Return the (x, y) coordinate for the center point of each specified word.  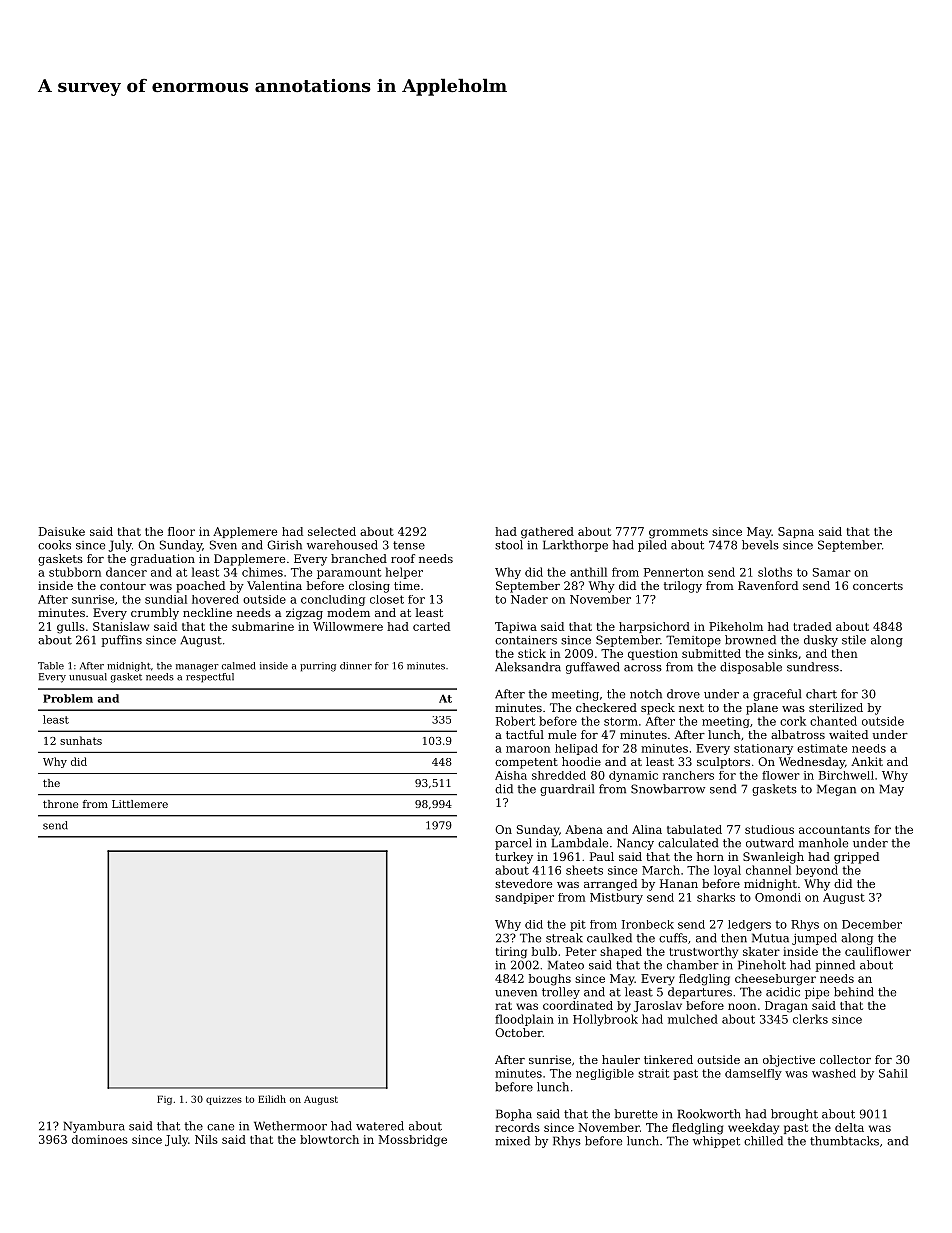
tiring (511, 953)
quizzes (224, 1100)
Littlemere (140, 804)
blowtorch (329, 1139)
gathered (547, 533)
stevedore (523, 883)
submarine (263, 626)
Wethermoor (290, 1126)
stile (854, 640)
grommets (678, 533)
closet (387, 599)
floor (181, 531)
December (872, 924)
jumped (814, 939)
